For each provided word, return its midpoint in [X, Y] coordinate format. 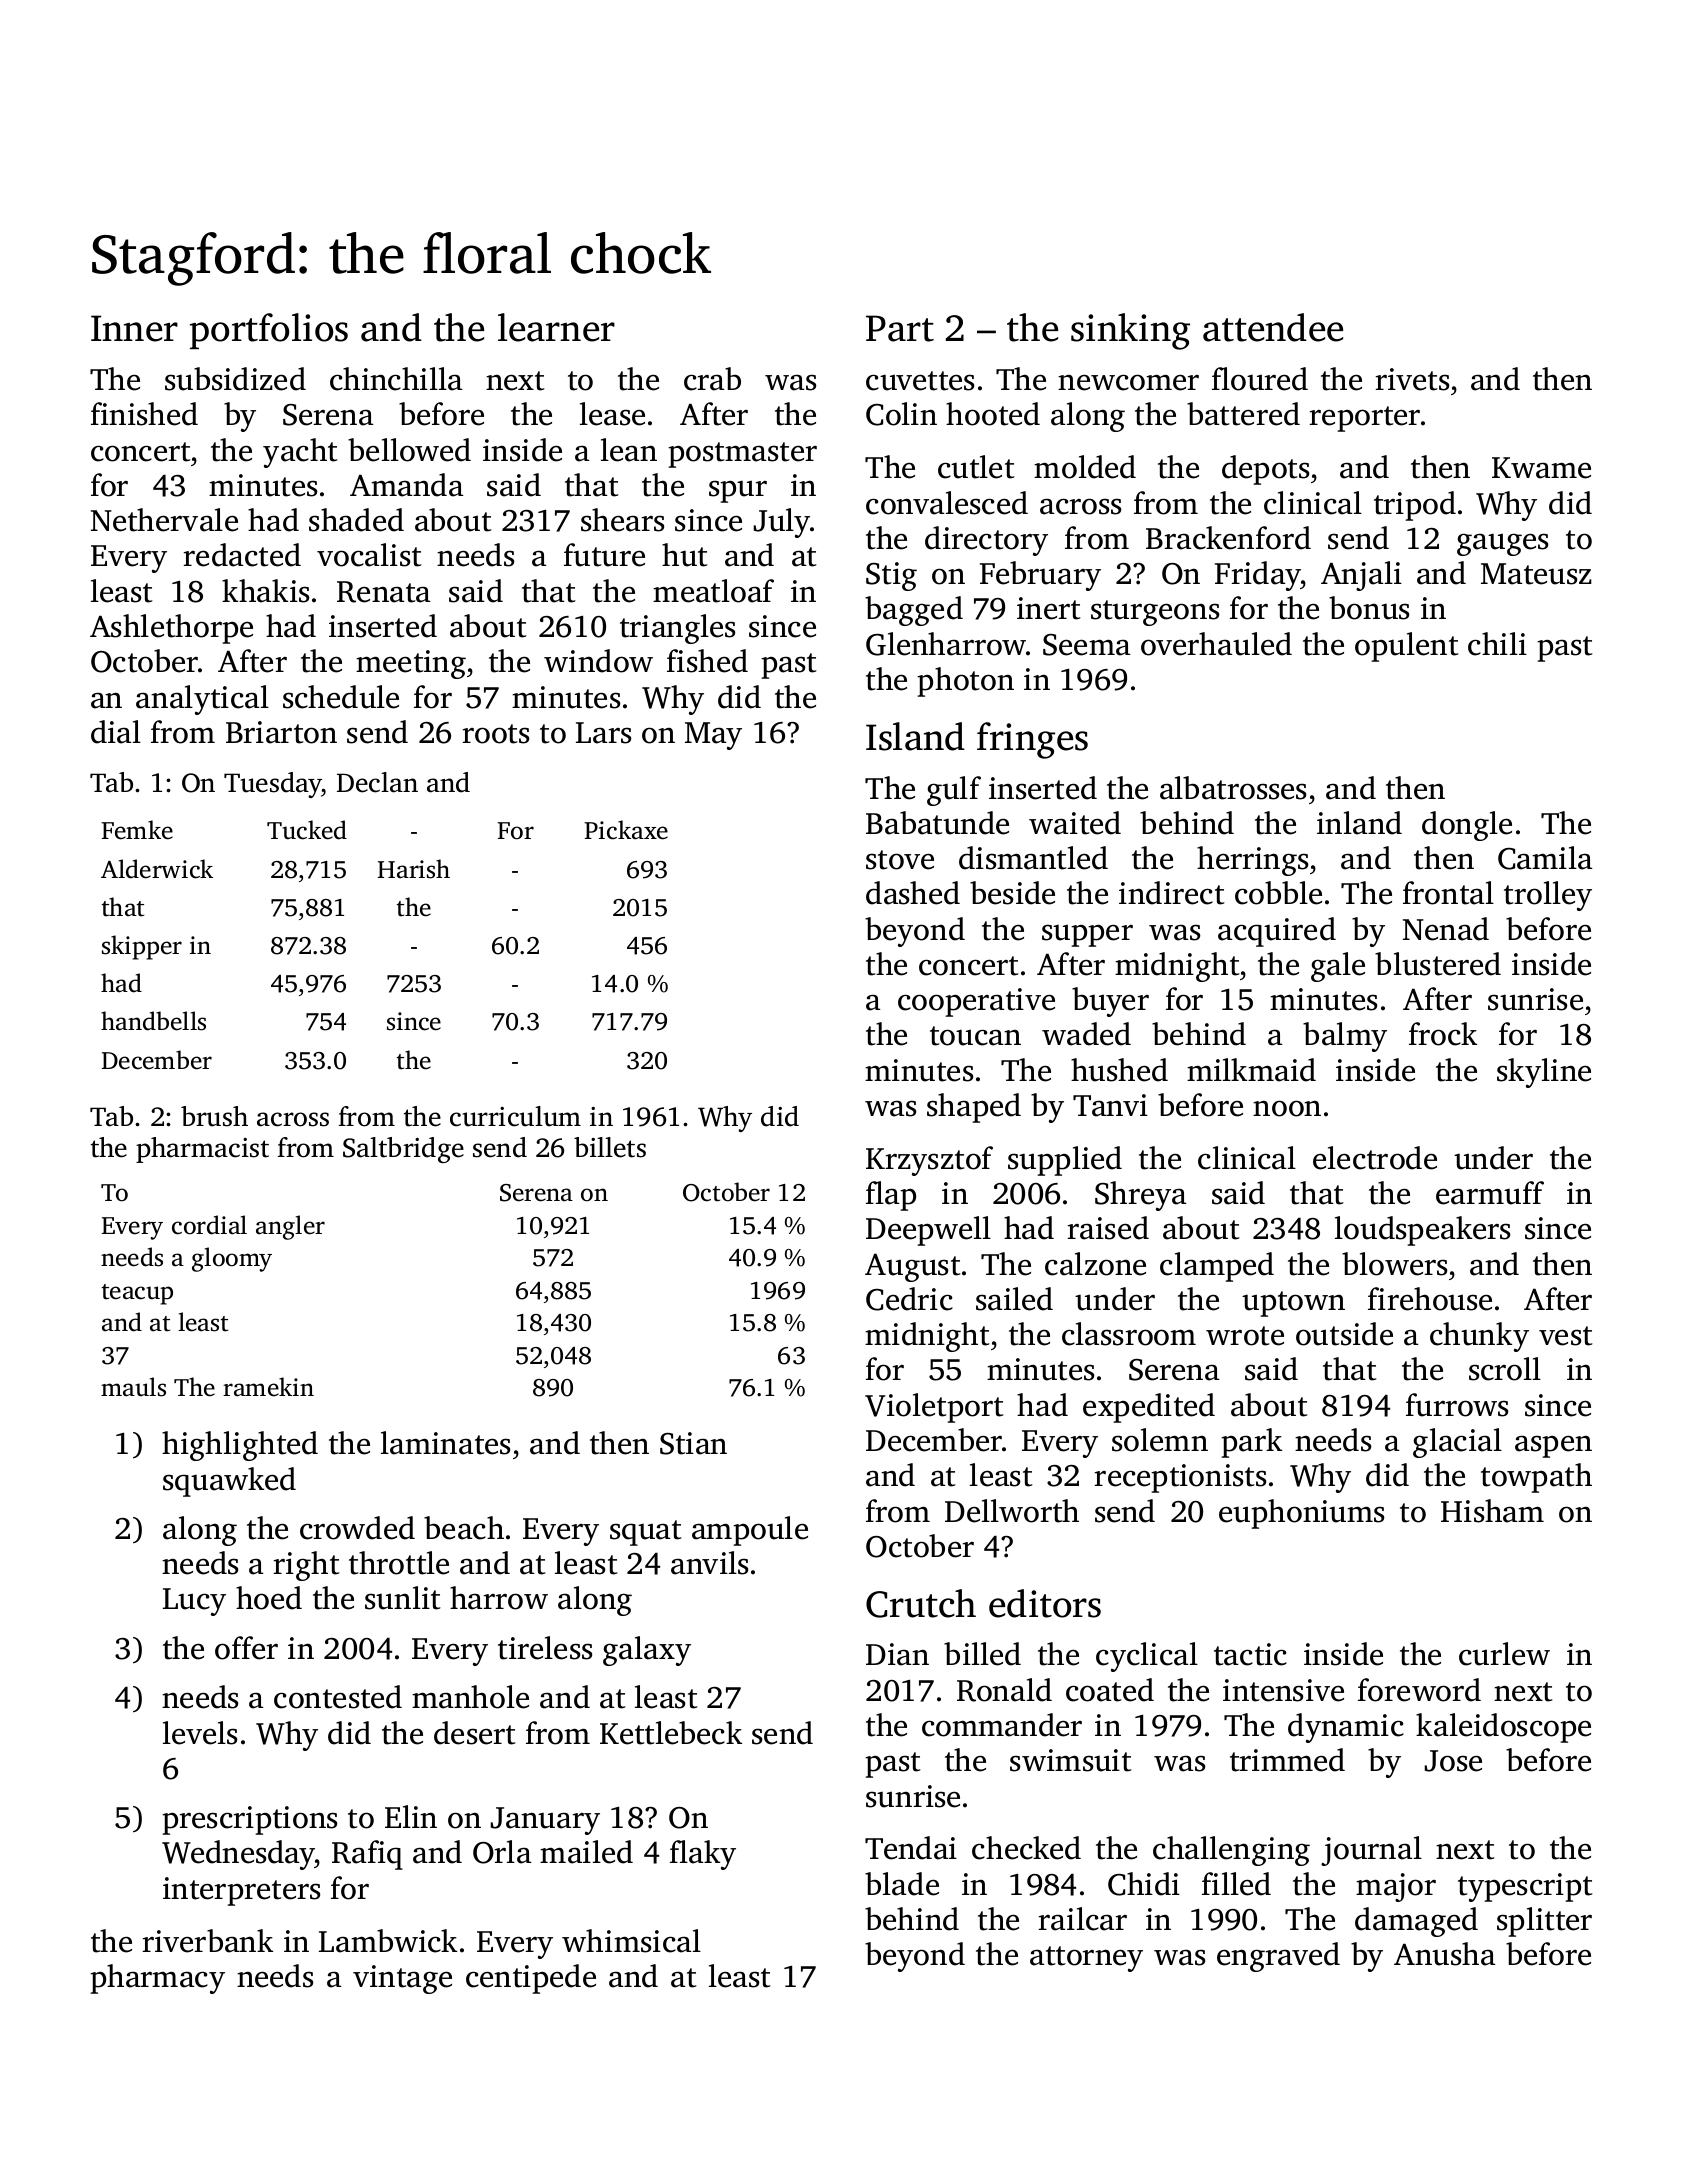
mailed [586, 1852]
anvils [709, 1563]
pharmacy [157, 1979]
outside [1344, 1334]
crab [712, 379]
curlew [1504, 1654]
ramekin [268, 1387]
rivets [1412, 379]
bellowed [409, 450]
